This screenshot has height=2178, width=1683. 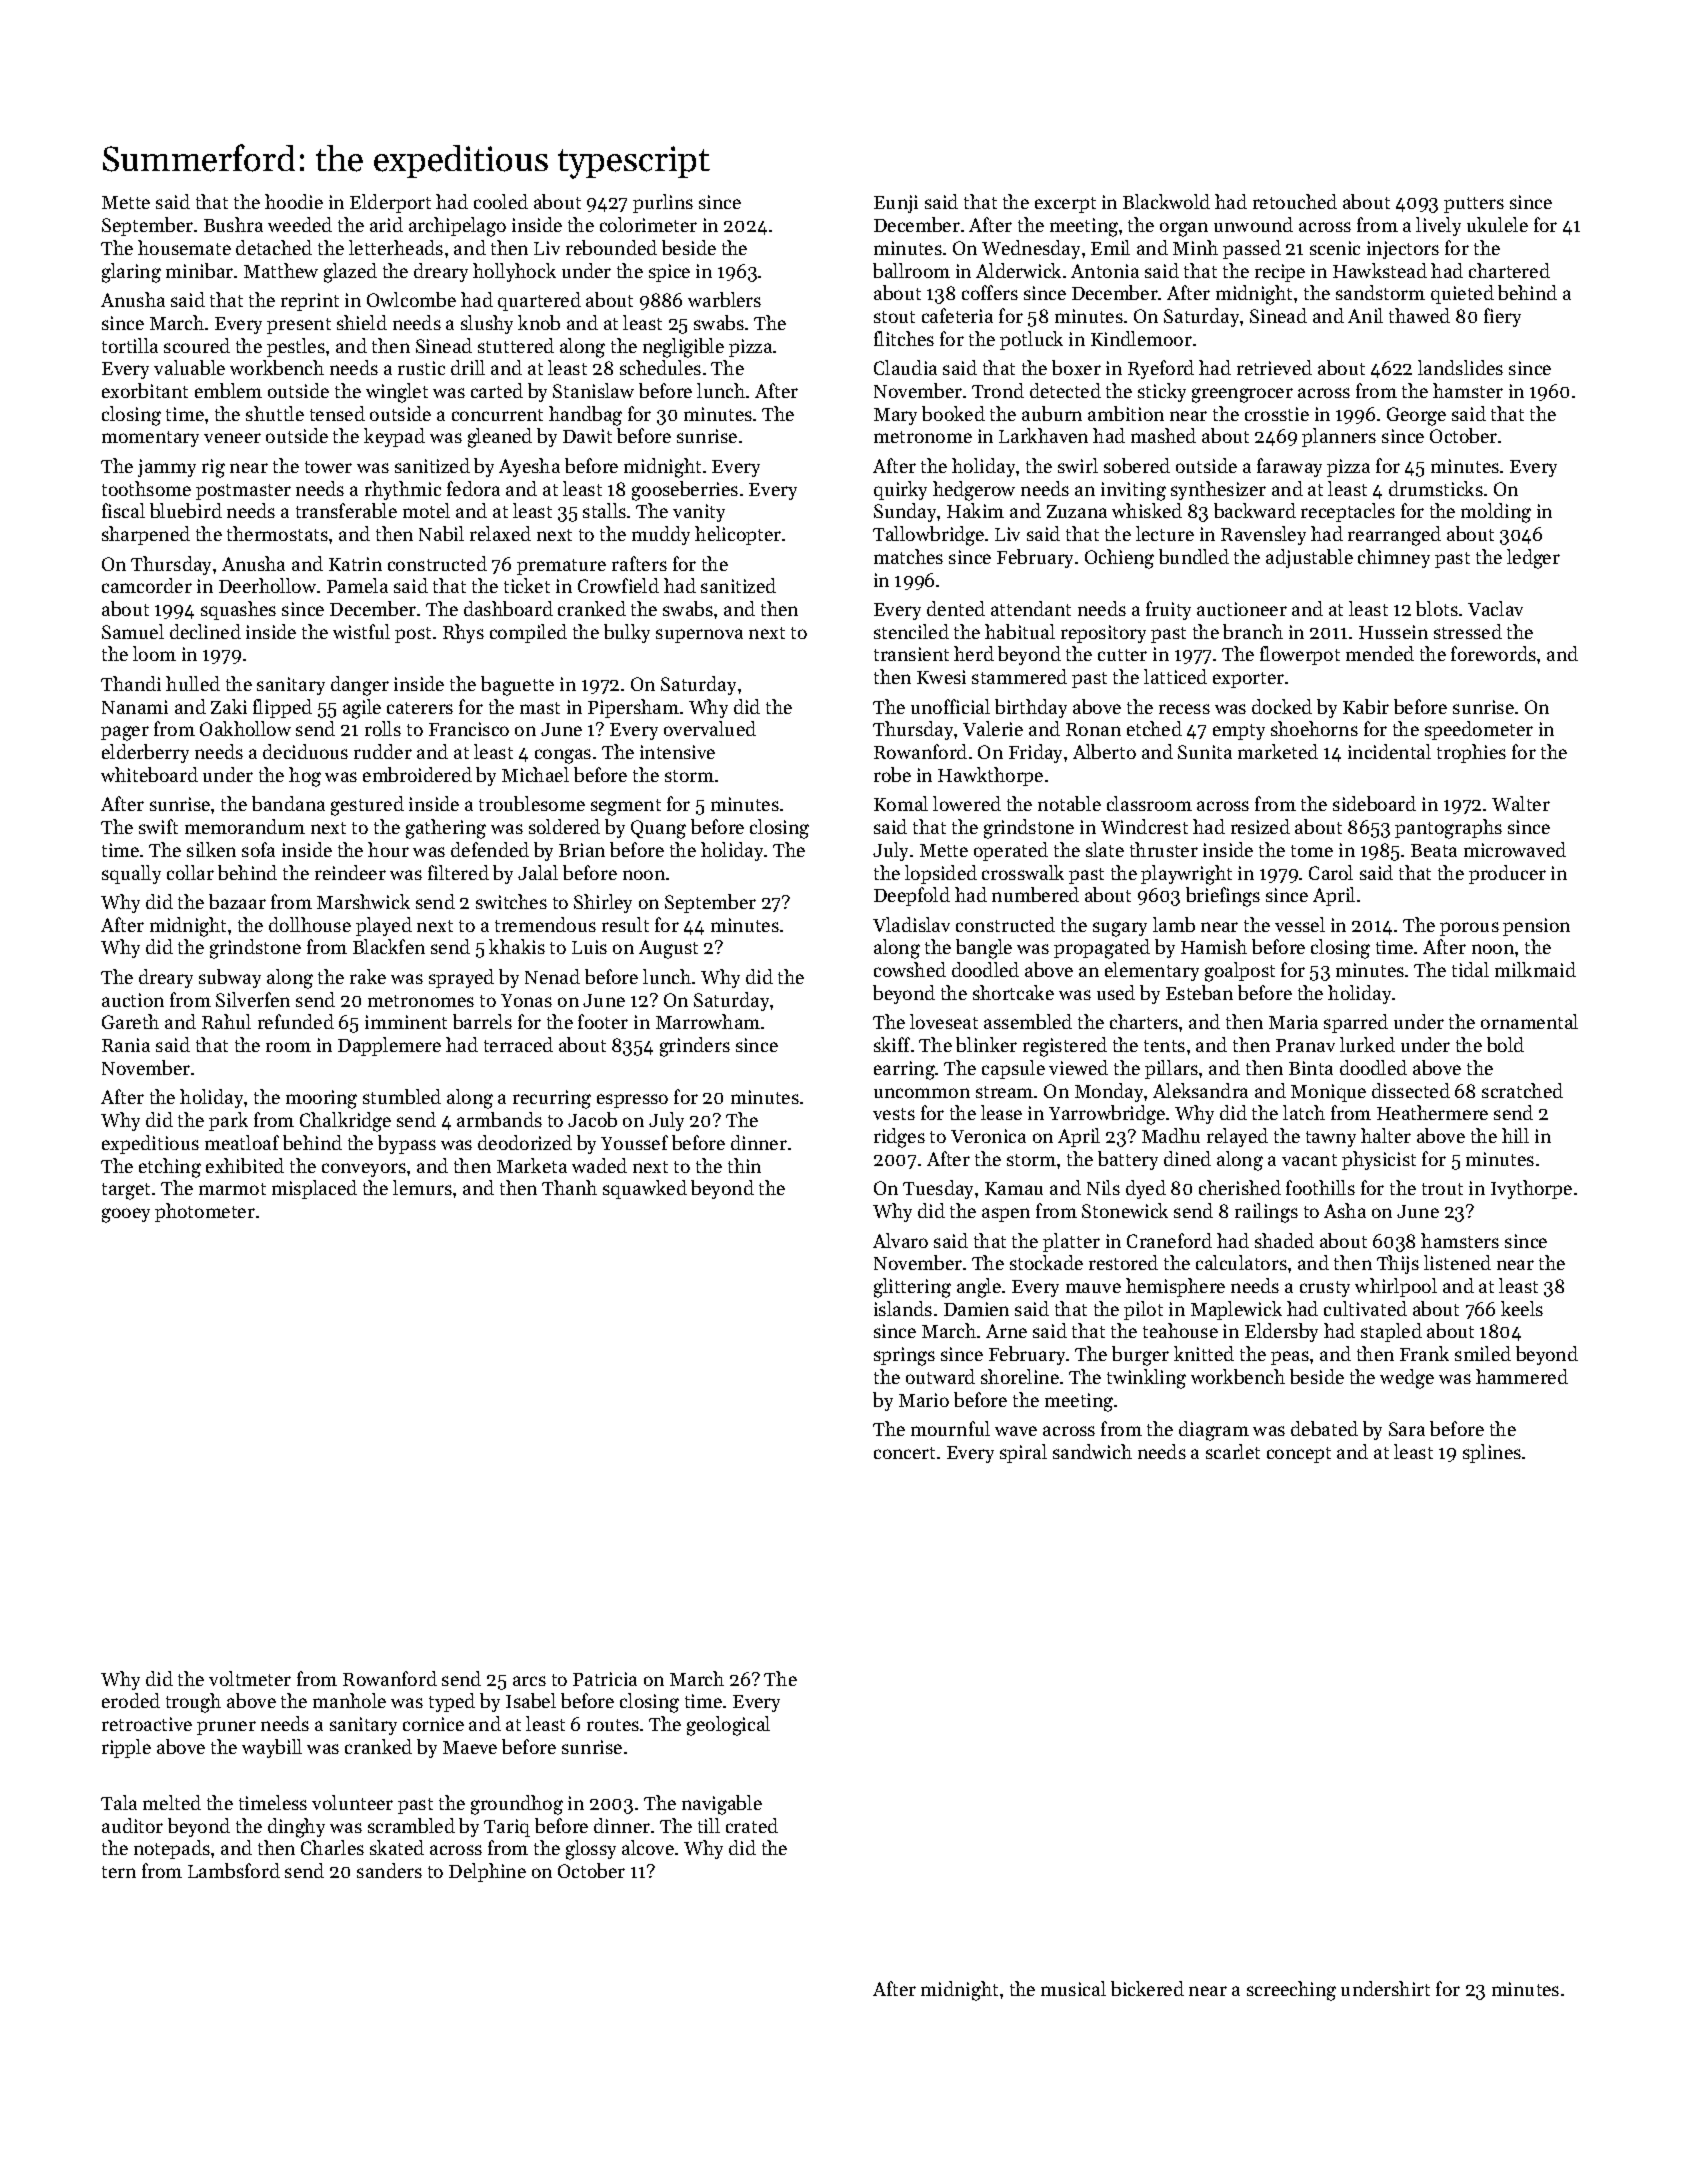 I want to click on retouched, so click(x=1295, y=201).
